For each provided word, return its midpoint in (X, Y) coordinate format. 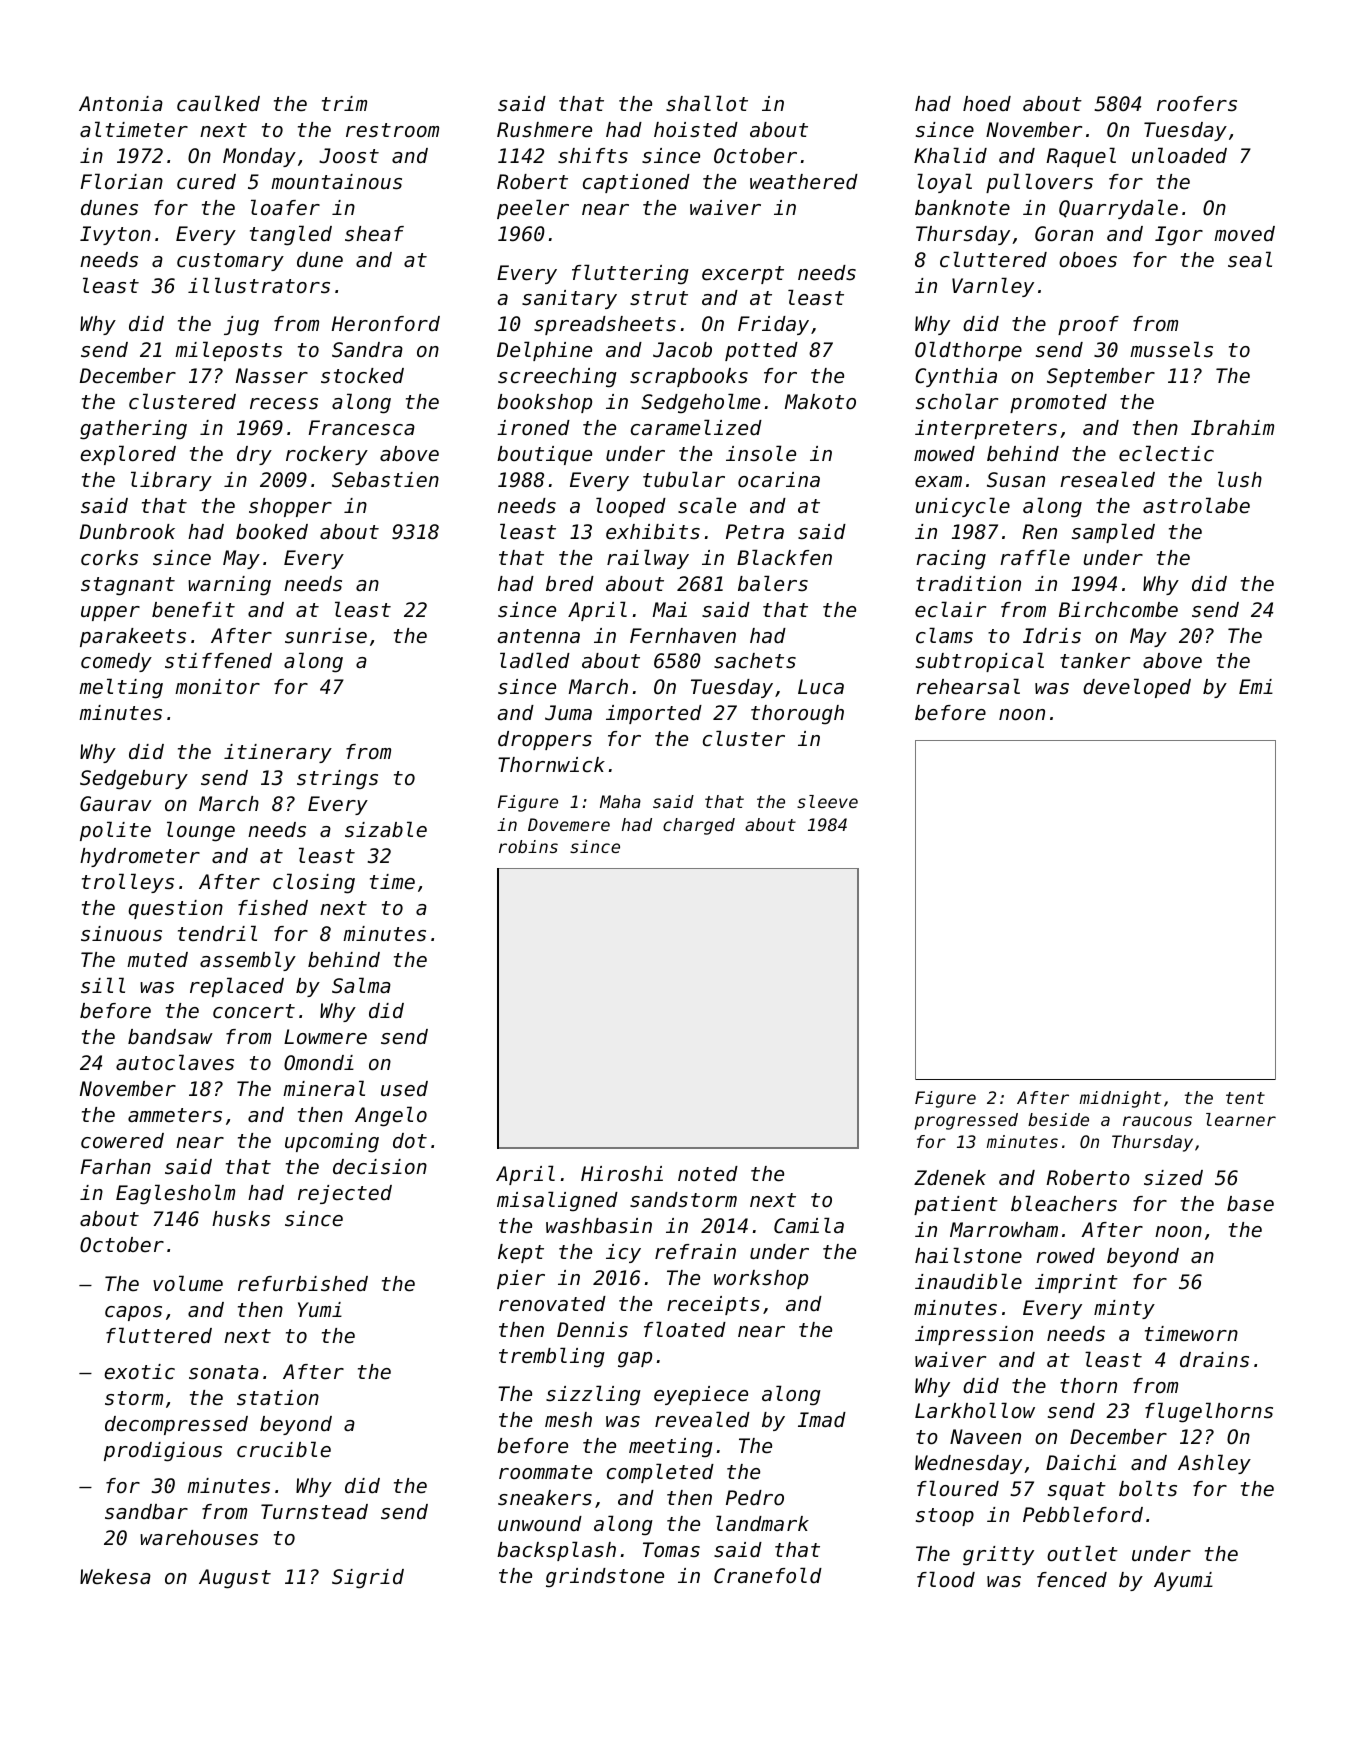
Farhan (116, 1166)
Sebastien (385, 480)
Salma (361, 985)
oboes (1088, 260)
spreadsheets (605, 325)
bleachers (1064, 1203)
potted (761, 351)
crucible (284, 1449)
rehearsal (968, 686)
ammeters (175, 1115)
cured (206, 182)
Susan (1016, 480)
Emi (1256, 686)
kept (521, 1253)
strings (337, 780)
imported (654, 714)
